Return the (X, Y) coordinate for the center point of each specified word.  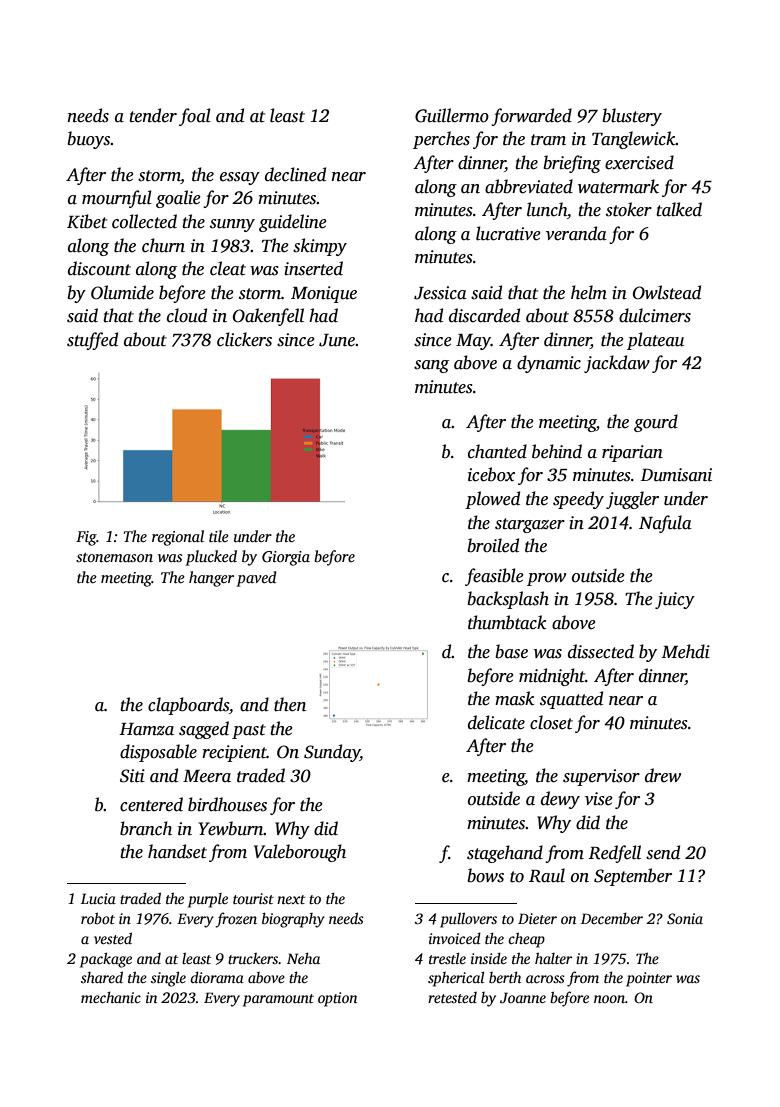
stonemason (114, 557)
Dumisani (676, 475)
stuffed (92, 341)
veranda (576, 233)
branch (146, 828)
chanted (497, 451)
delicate (496, 722)
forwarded (531, 117)
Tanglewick (634, 140)
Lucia (98, 898)
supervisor (601, 777)
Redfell (614, 854)
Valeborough (300, 853)
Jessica (440, 293)
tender (153, 115)
